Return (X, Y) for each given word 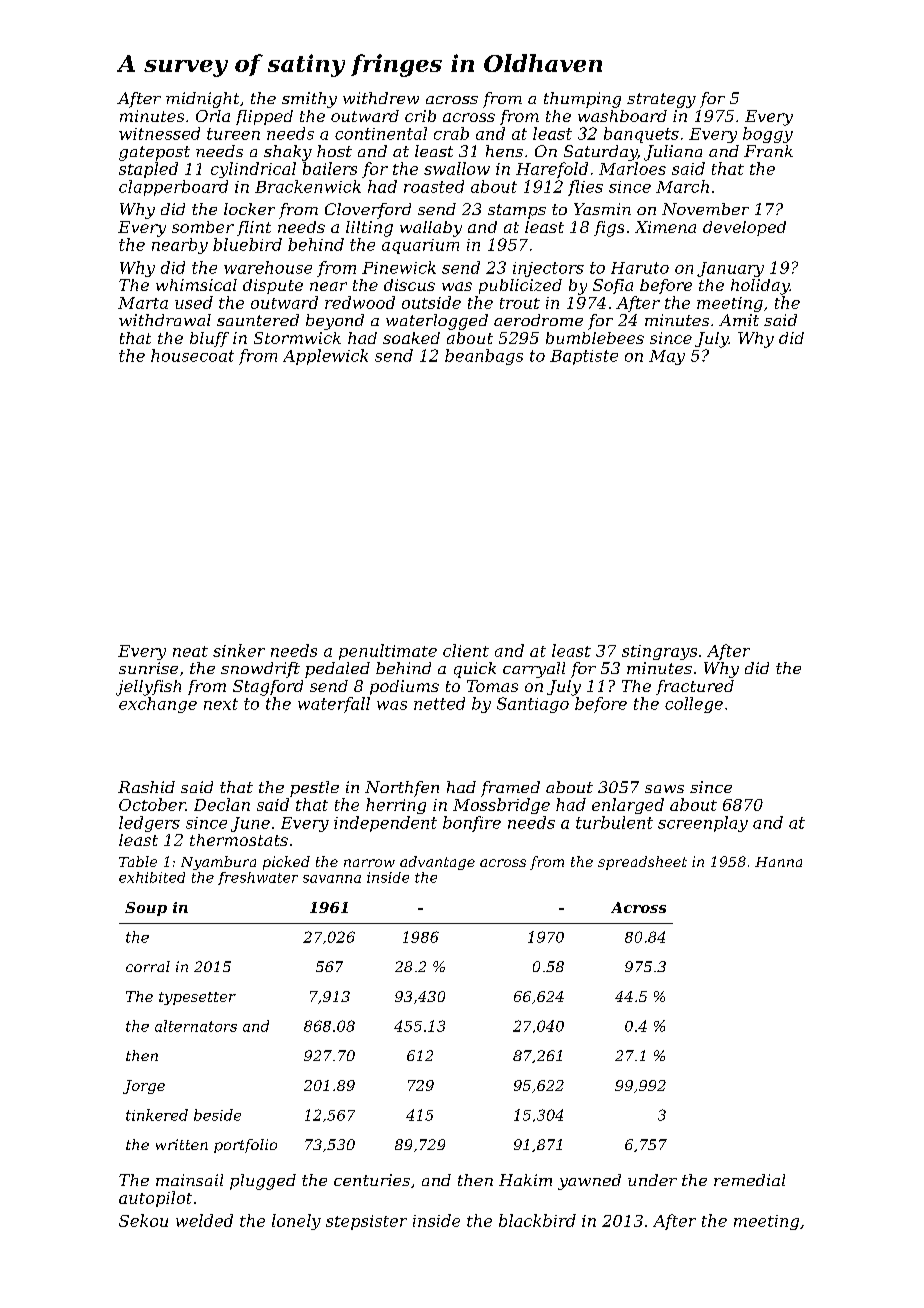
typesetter (197, 998)
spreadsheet (642, 863)
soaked (411, 338)
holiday (760, 287)
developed (744, 228)
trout (520, 303)
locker (249, 209)
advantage (437, 863)
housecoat (192, 355)
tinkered (157, 1115)
